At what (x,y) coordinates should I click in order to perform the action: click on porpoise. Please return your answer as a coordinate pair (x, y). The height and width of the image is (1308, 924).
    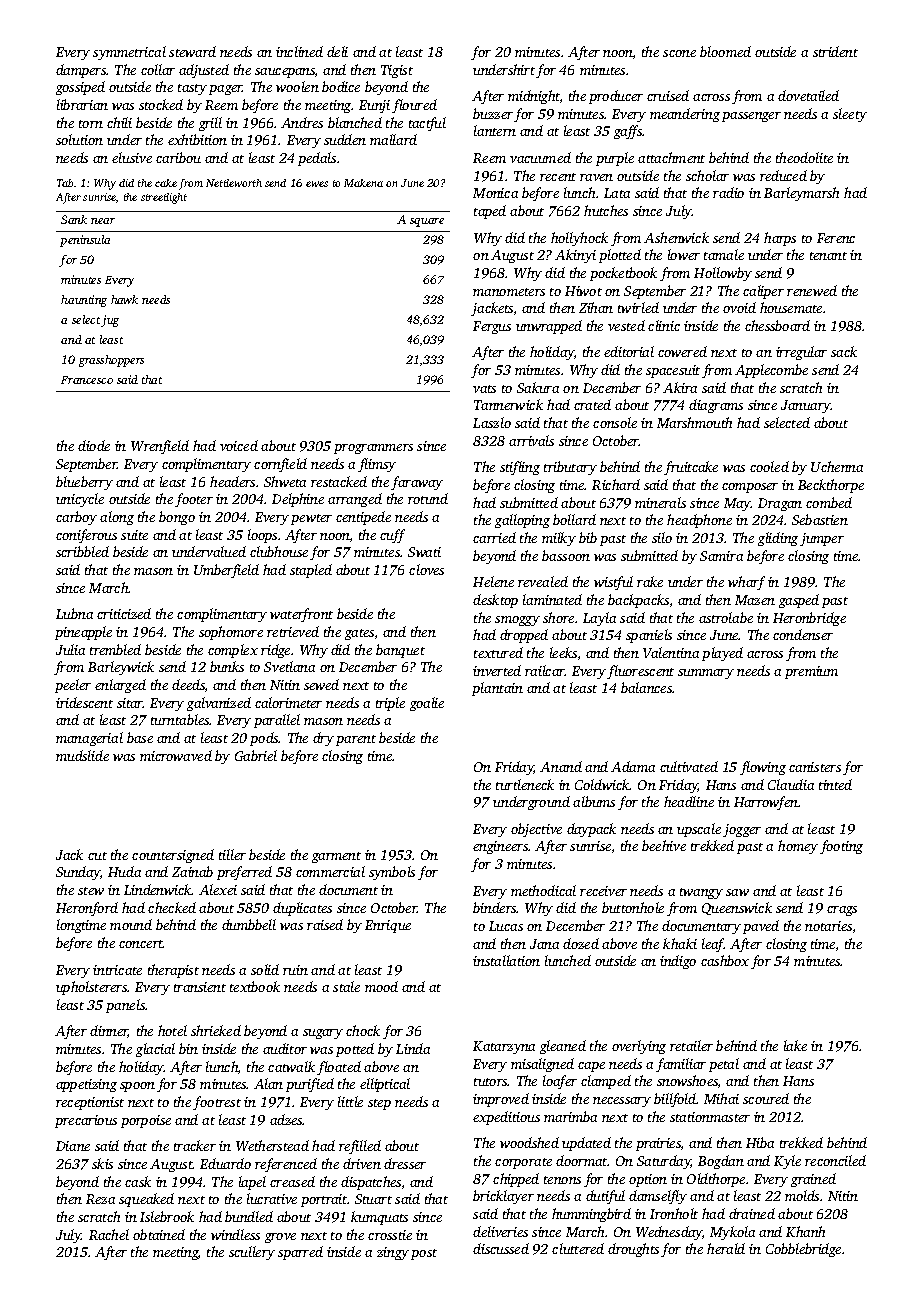
    Looking at the image, I should click on (146, 1121).
